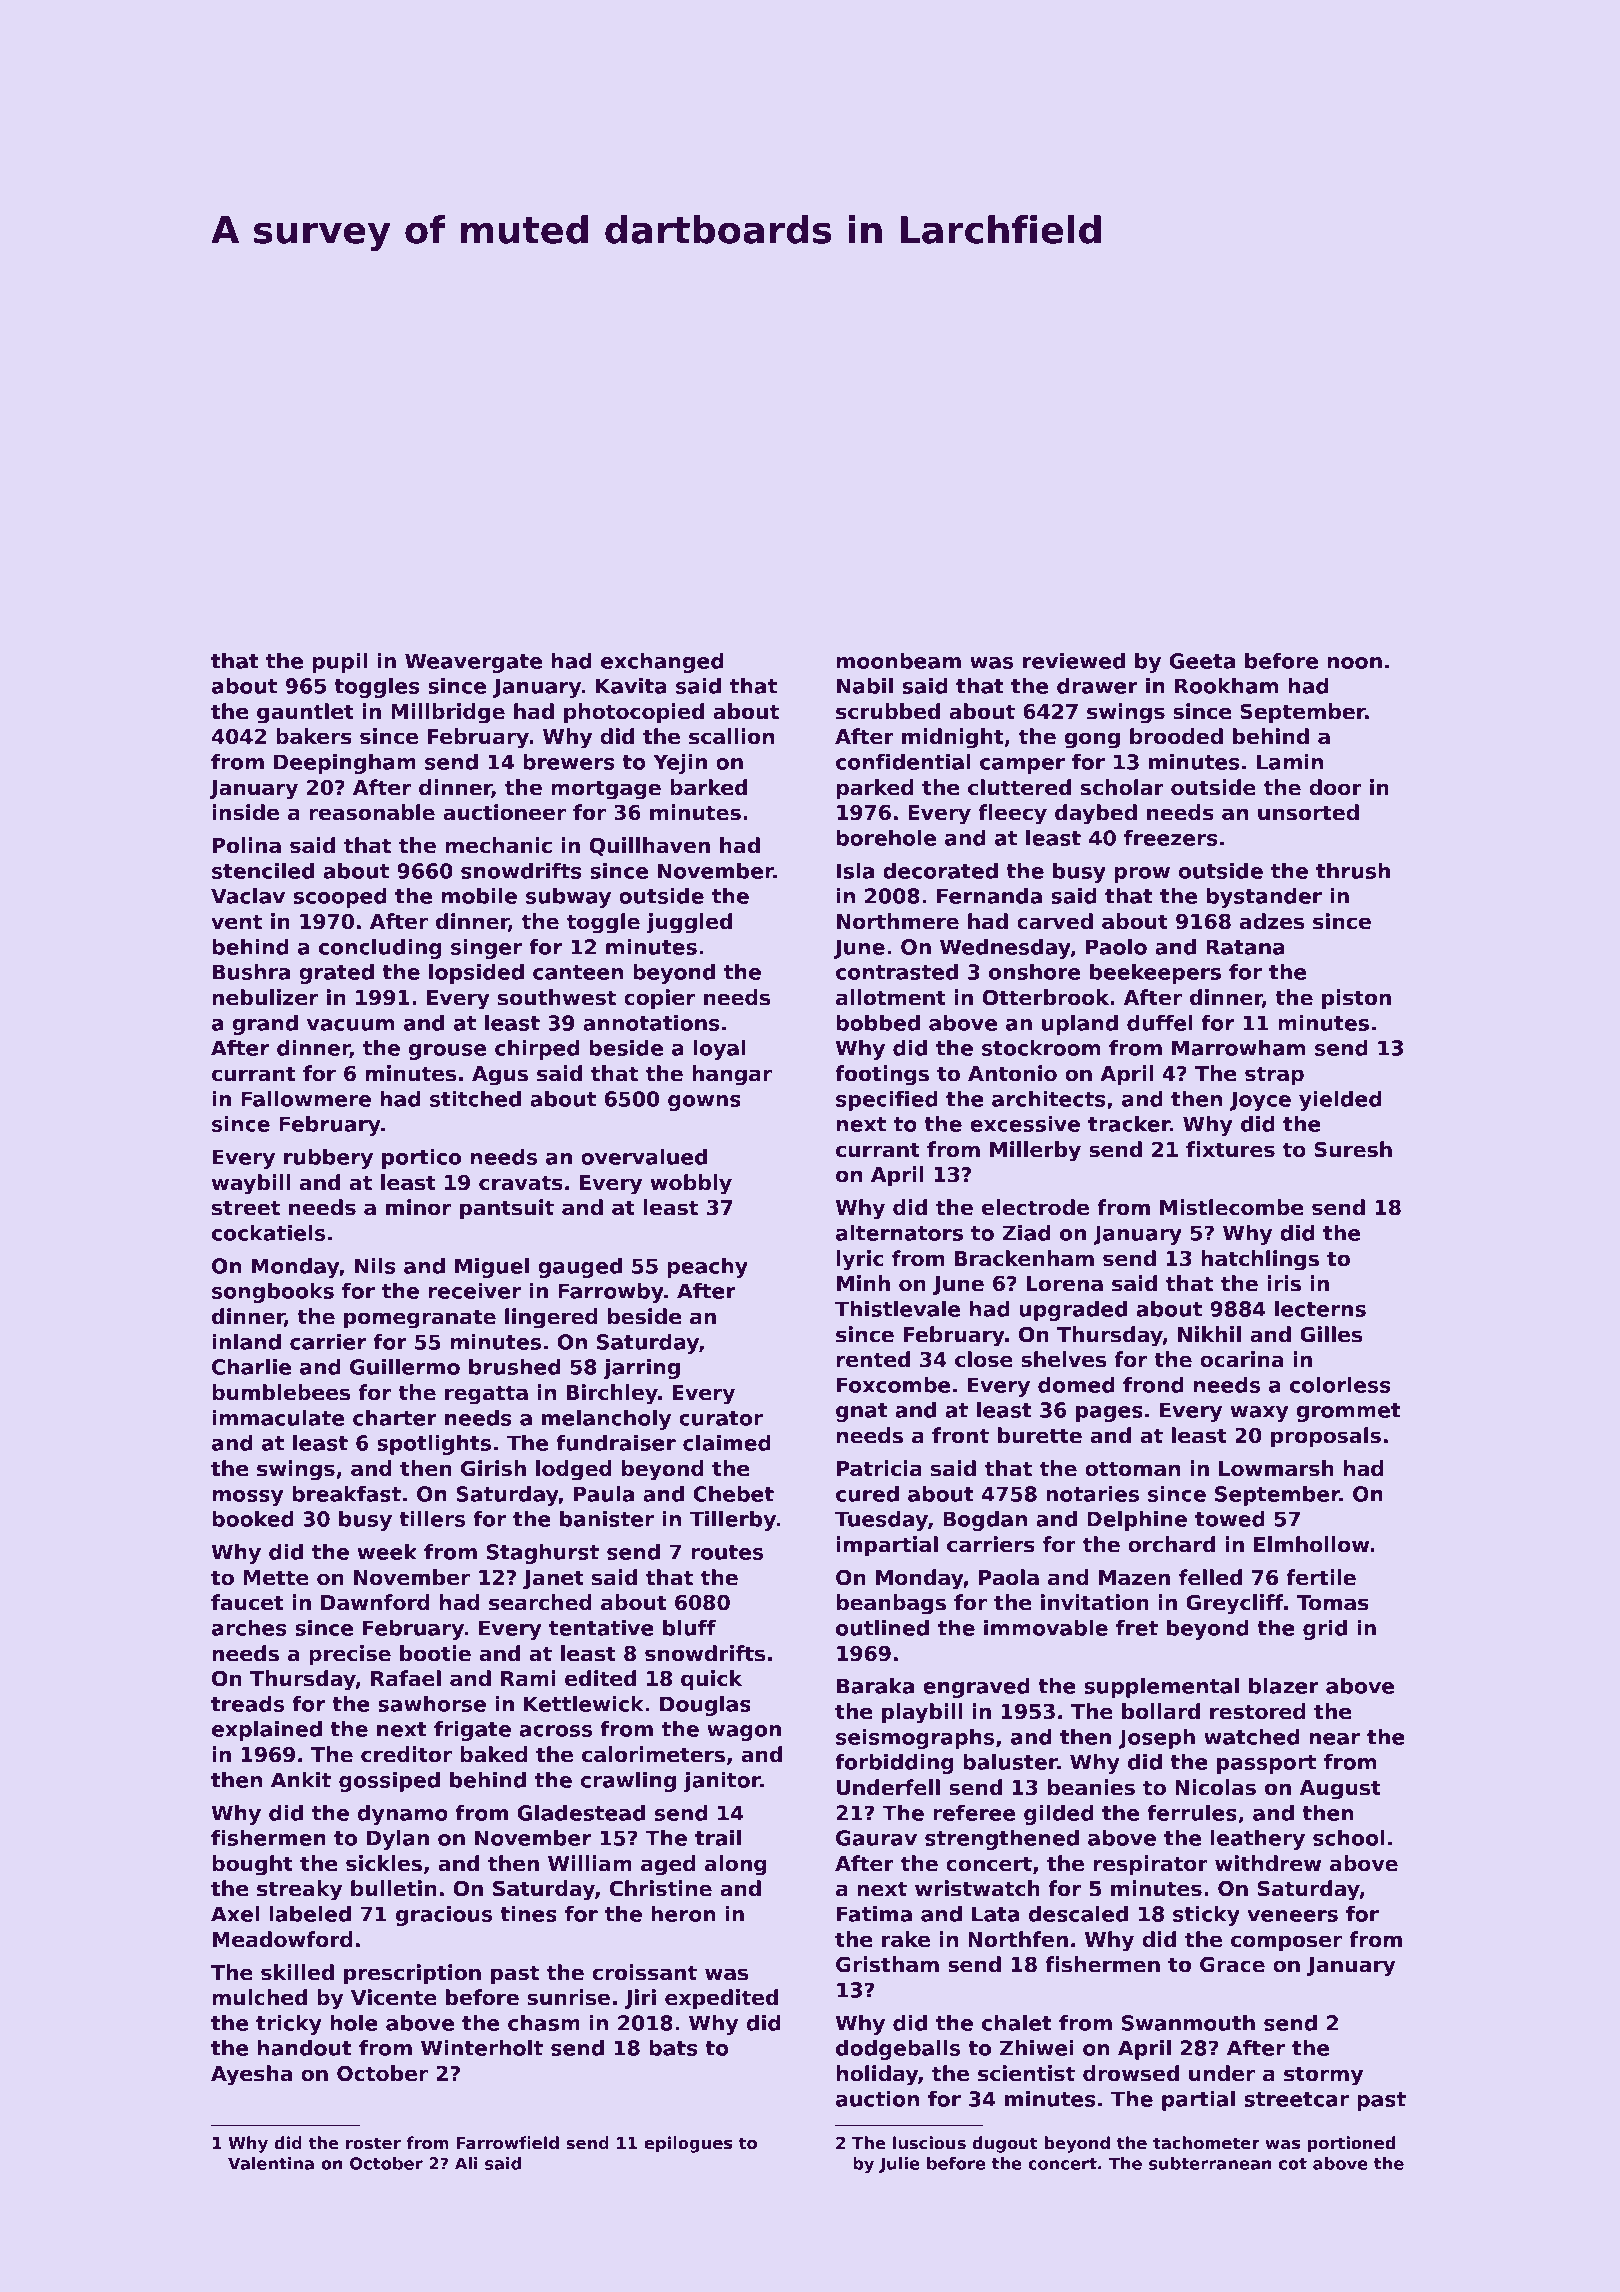  What do you see at coordinates (346, 1494) in the image?
I see `breakfast` at bounding box center [346, 1494].
